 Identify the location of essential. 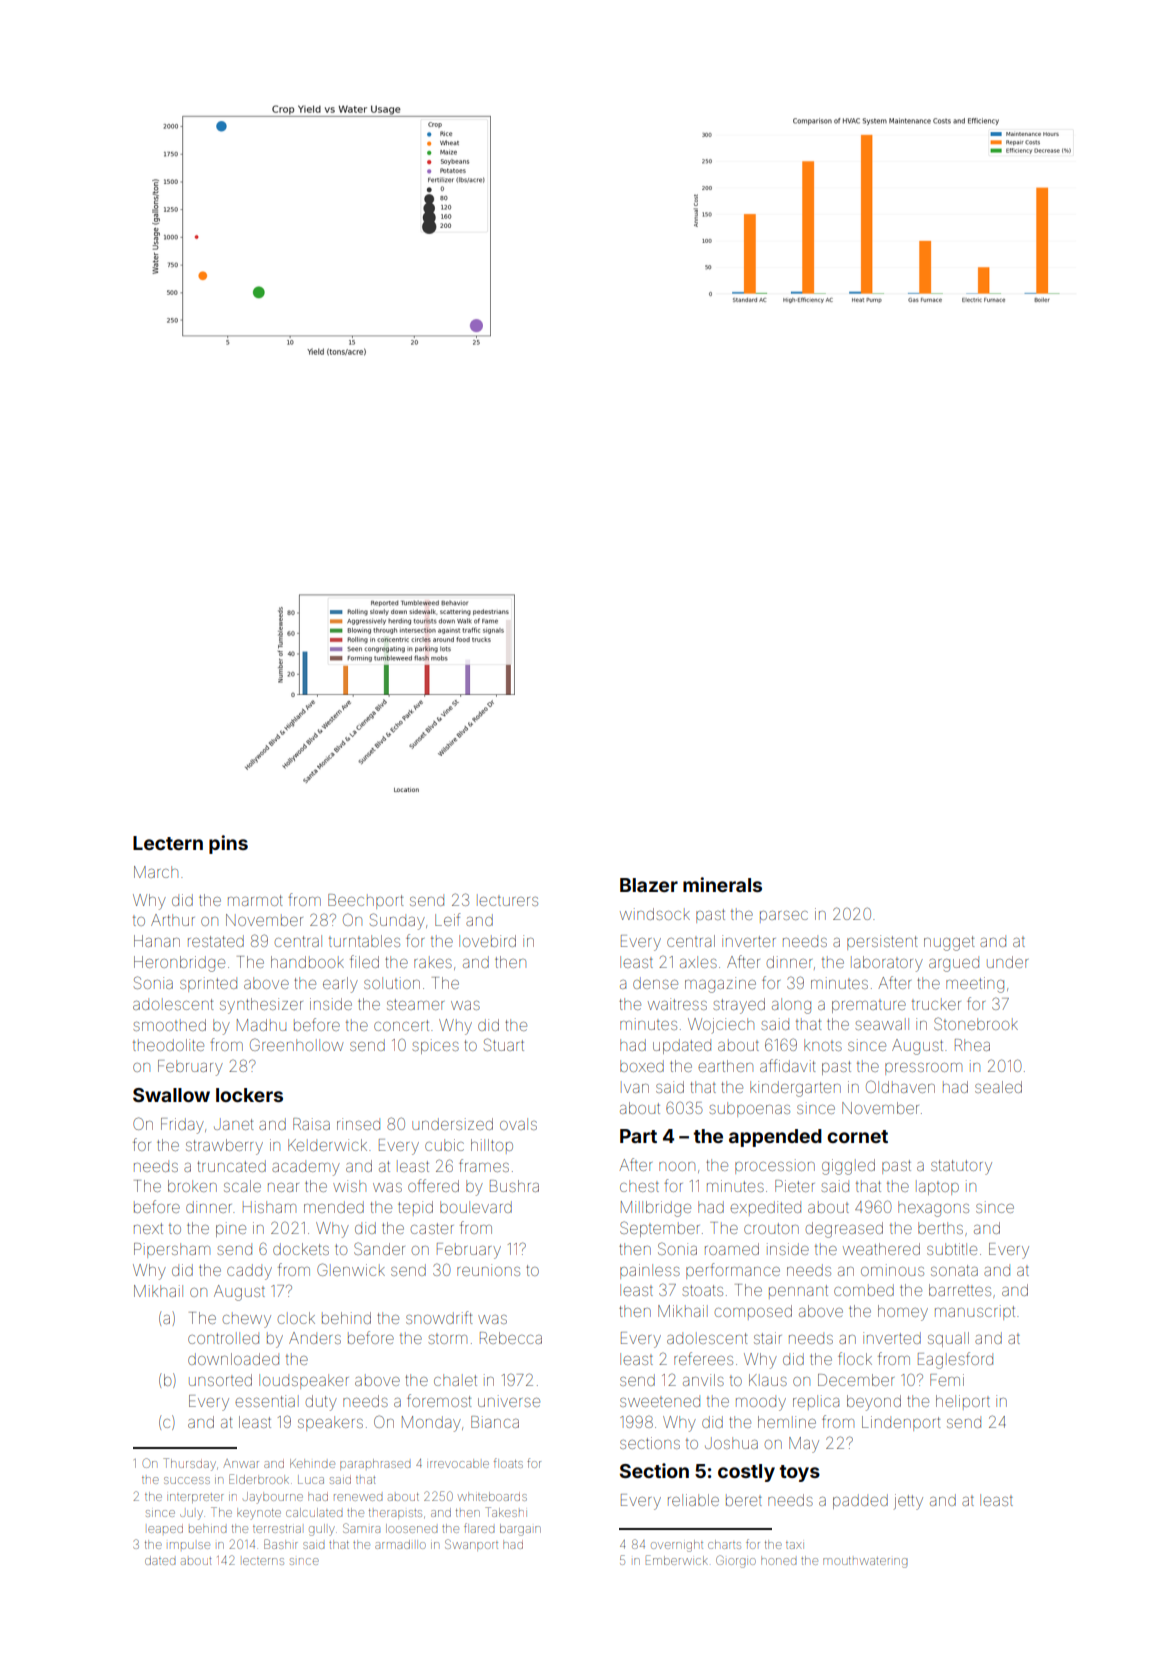
(267, 1401).
